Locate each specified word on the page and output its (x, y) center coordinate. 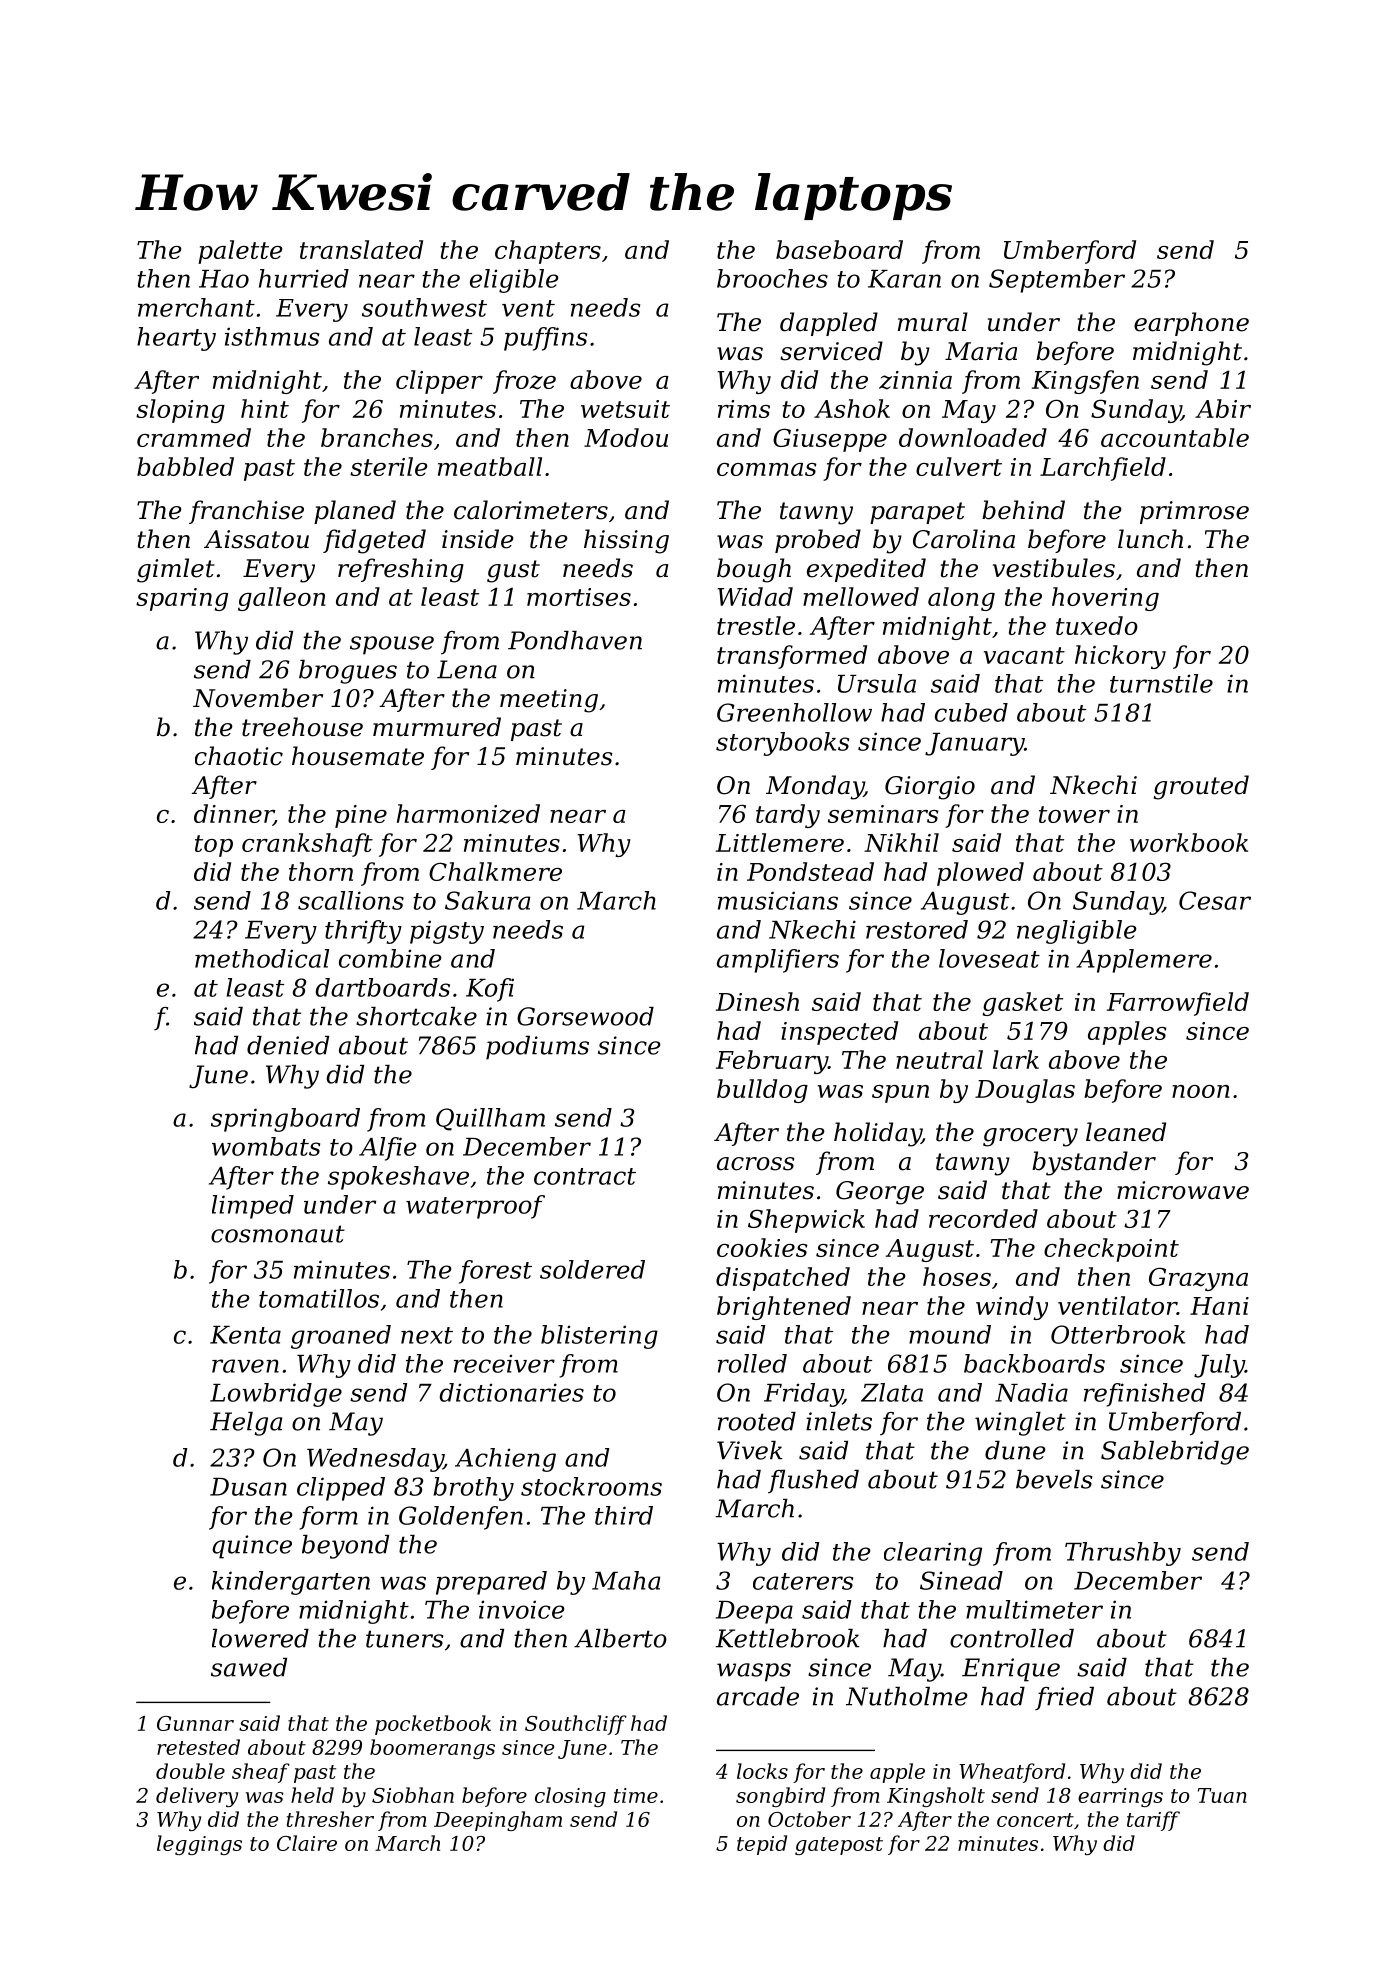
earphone (1191, 324)
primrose (1194, 512)
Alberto (620, 1638)
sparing (182, 599)
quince (252, 1547)
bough (754, 570)
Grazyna (1198, 1279)
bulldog (762, 1091)
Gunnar (195, 1723)
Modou (626, 437)
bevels (1054, 1479)
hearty (176, 339)
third (624, 1515)
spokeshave (398, 1178)
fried (1064, 1698)
